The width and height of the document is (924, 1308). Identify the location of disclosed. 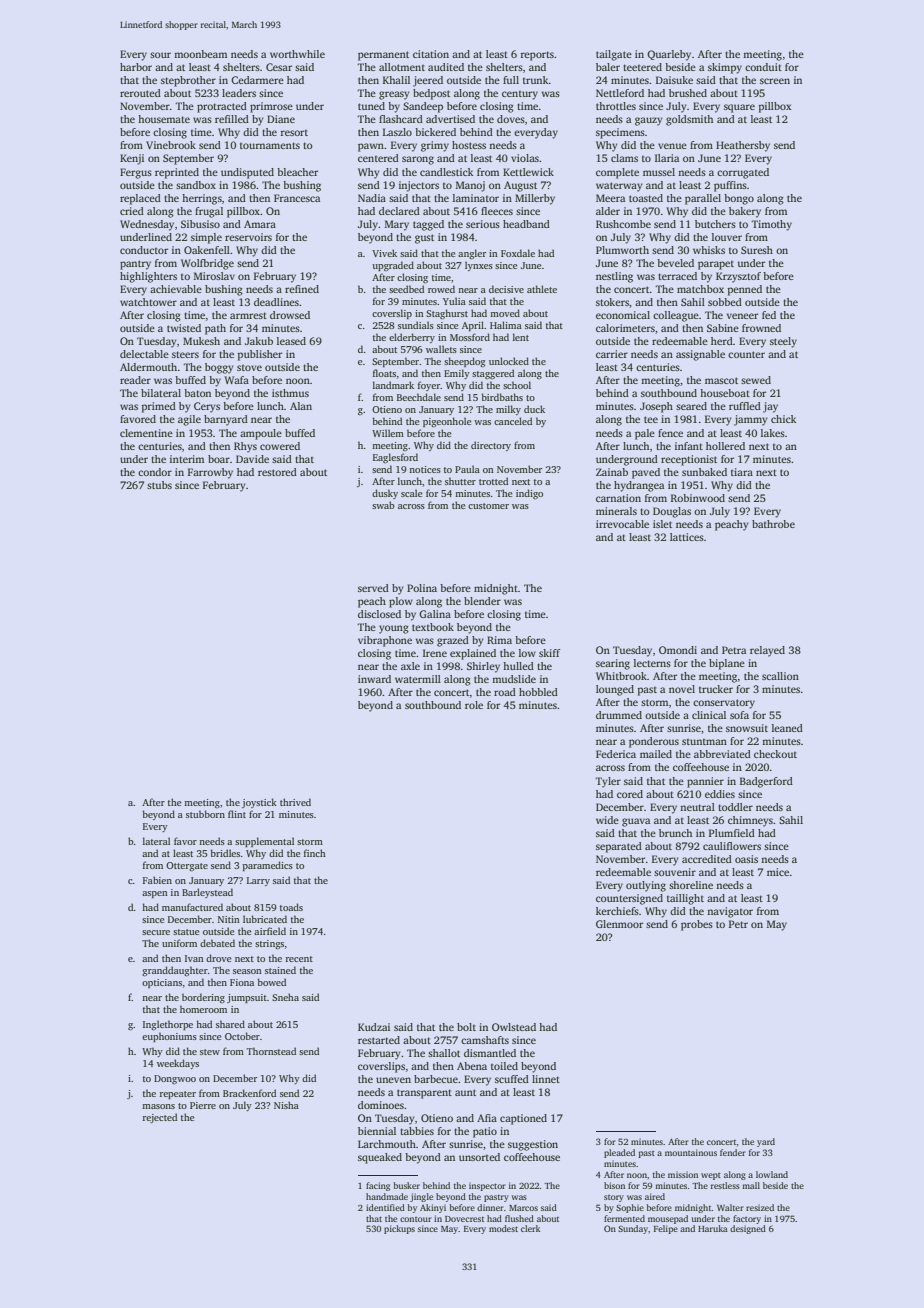
(379, 614).
